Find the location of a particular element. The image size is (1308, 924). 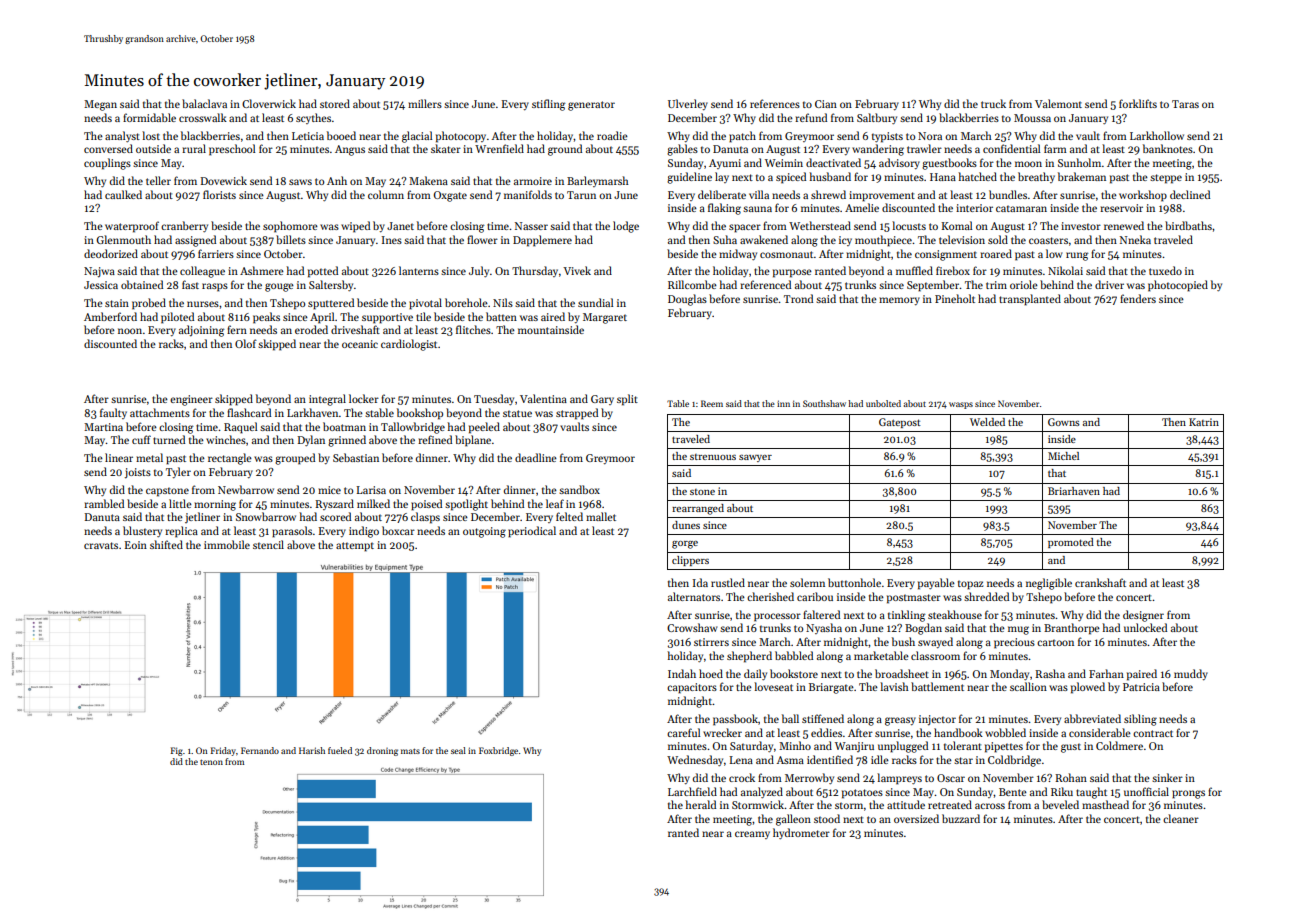

tenon is located at coordinates (211, 762).
